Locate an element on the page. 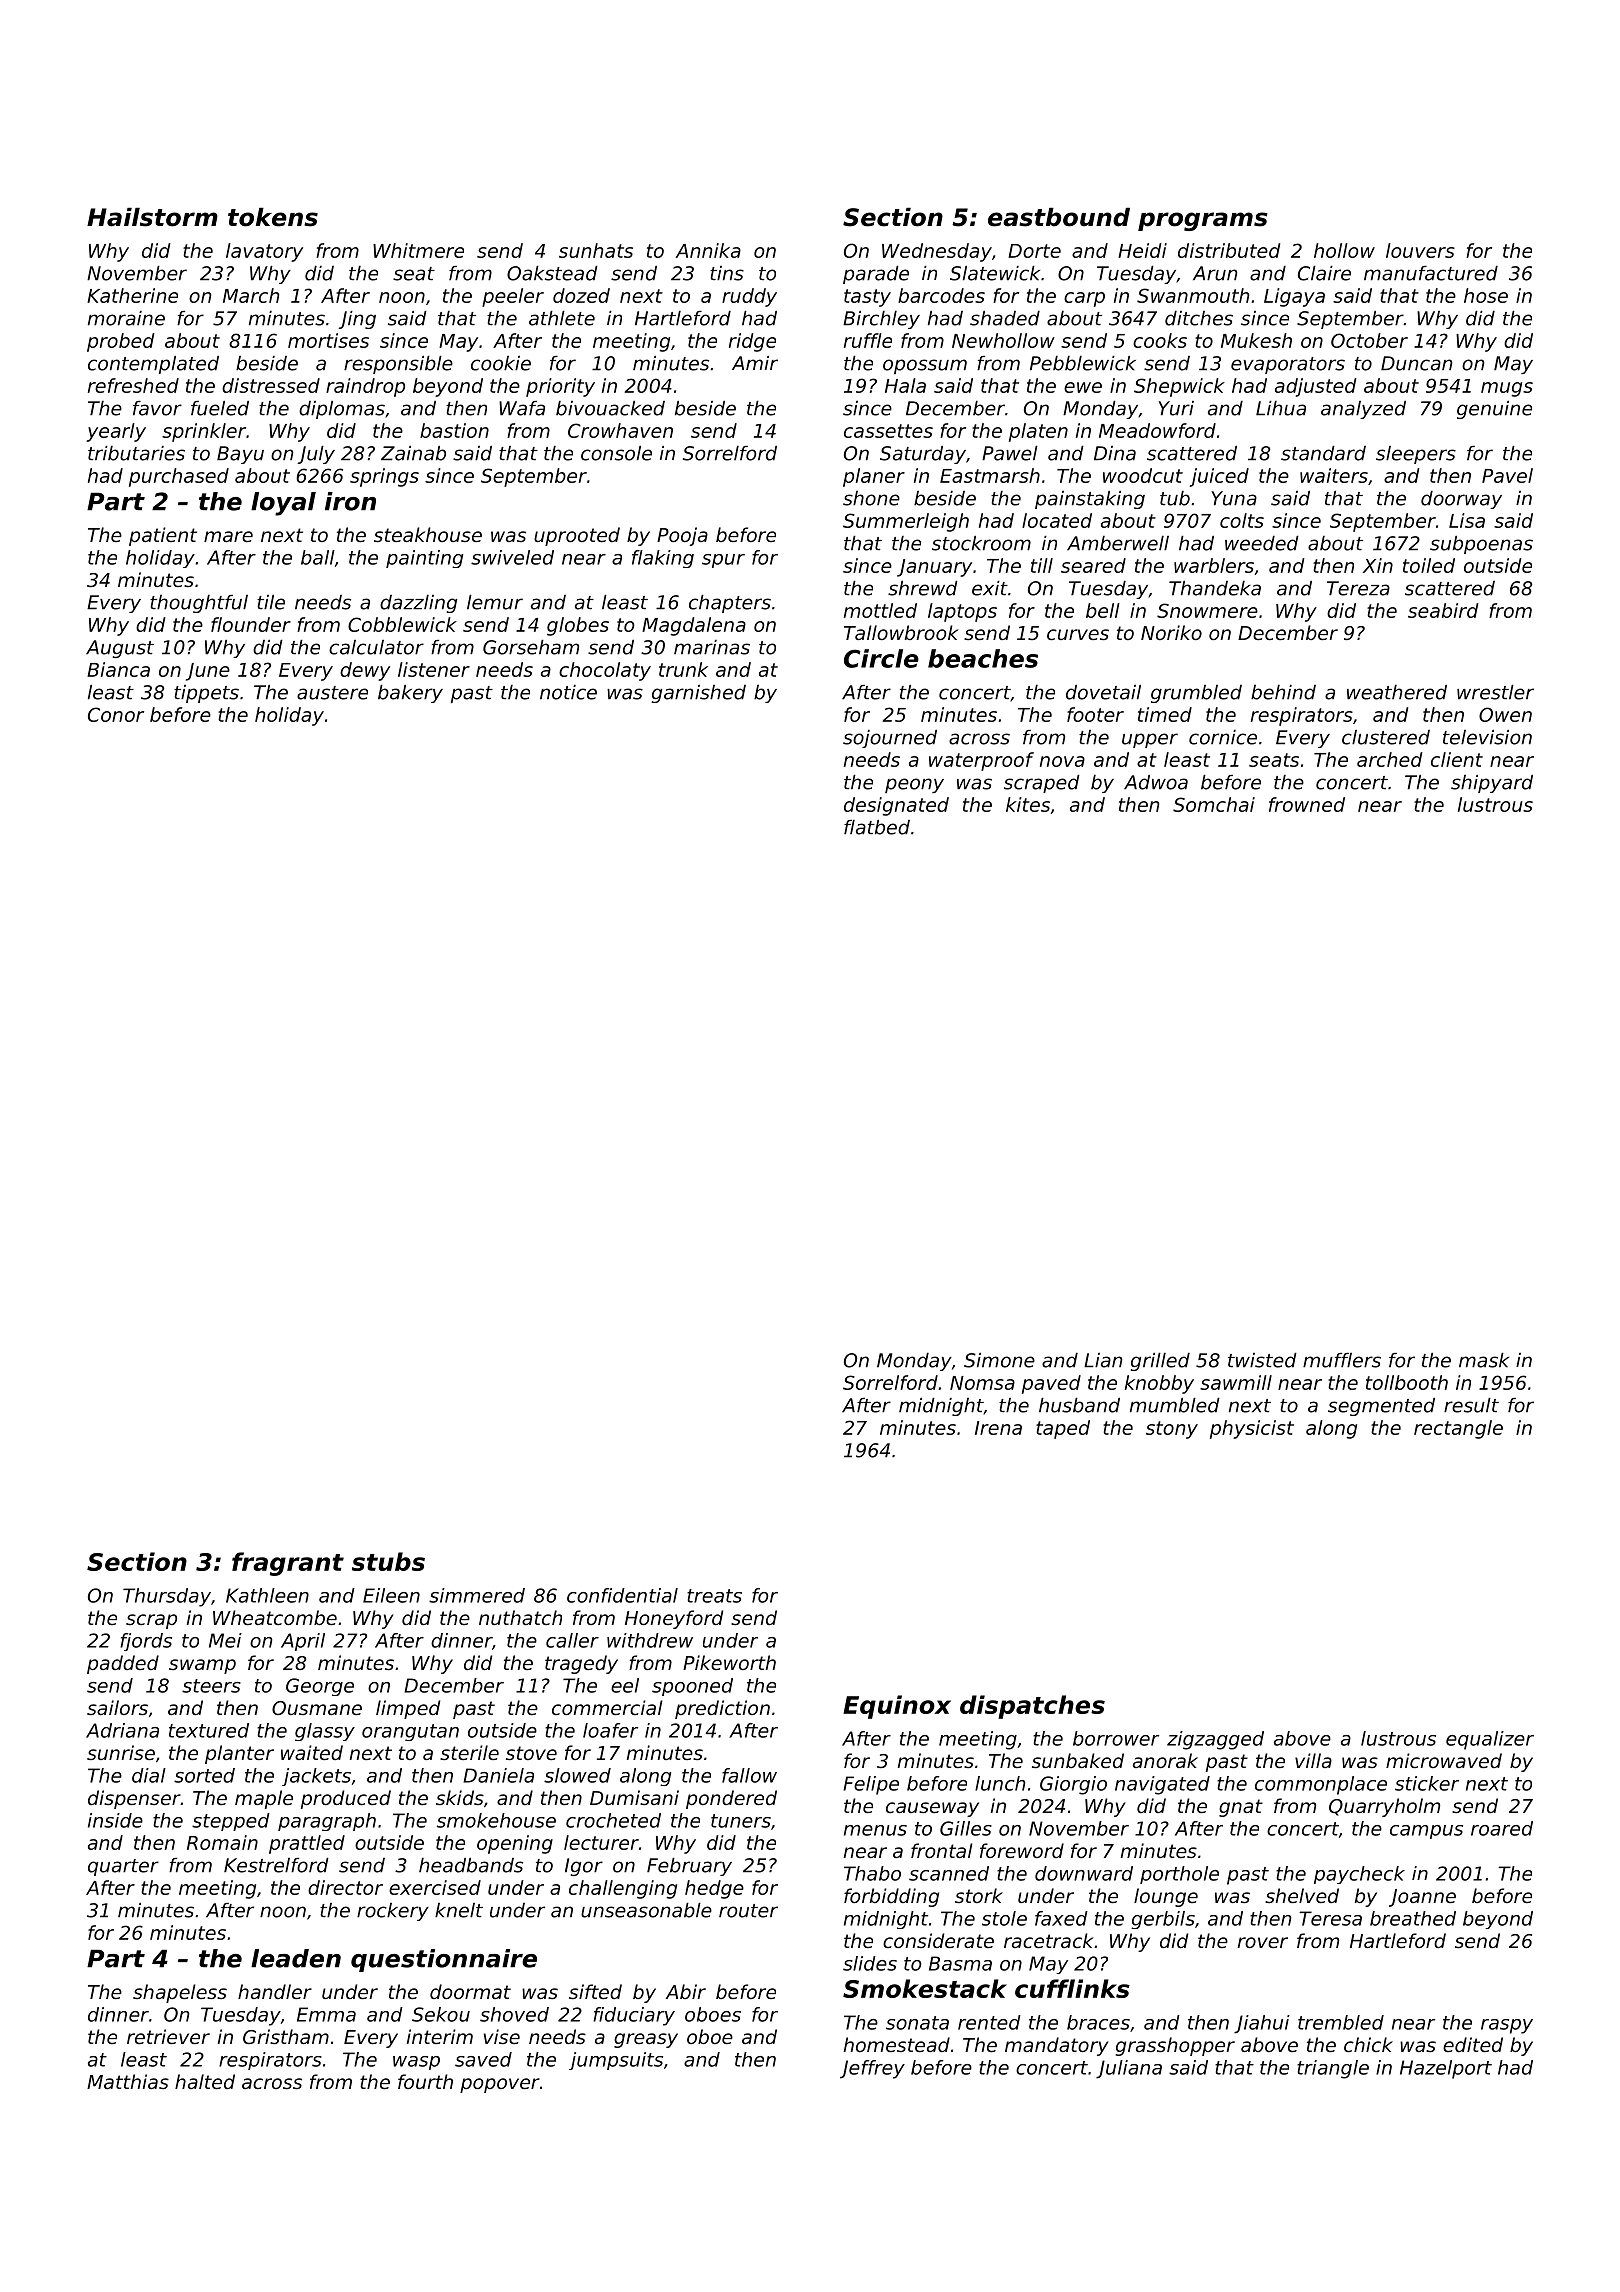  Ligaya is located at coordinates (1294, 297).
